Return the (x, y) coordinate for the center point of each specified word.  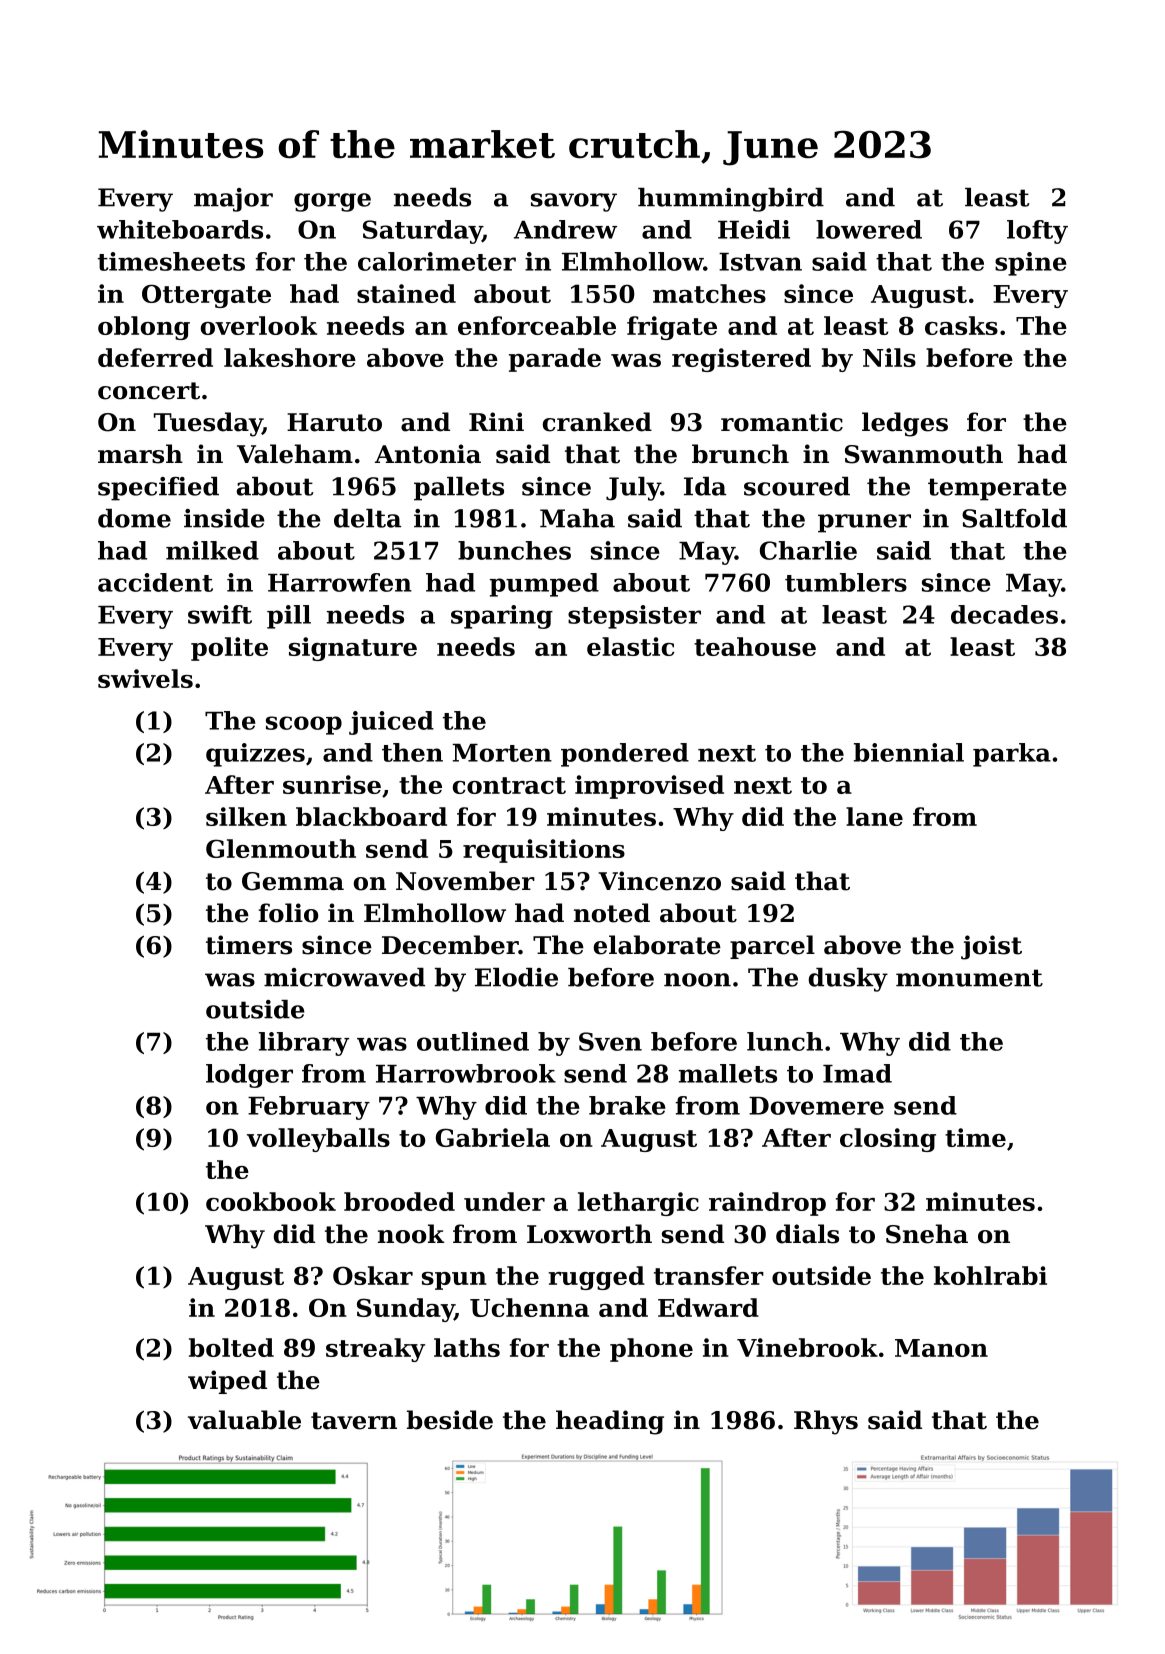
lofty (1037, 232)
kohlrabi (990, 1275)
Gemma (293, 881)
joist (991, 947)
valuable (244, 1420)
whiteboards (180, 229)
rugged (596, 1278)
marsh (140, 454)
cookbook (271, 1201)
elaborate (657, 945)
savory (574, 202)
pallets (459, 489)
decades (1004, 614)
